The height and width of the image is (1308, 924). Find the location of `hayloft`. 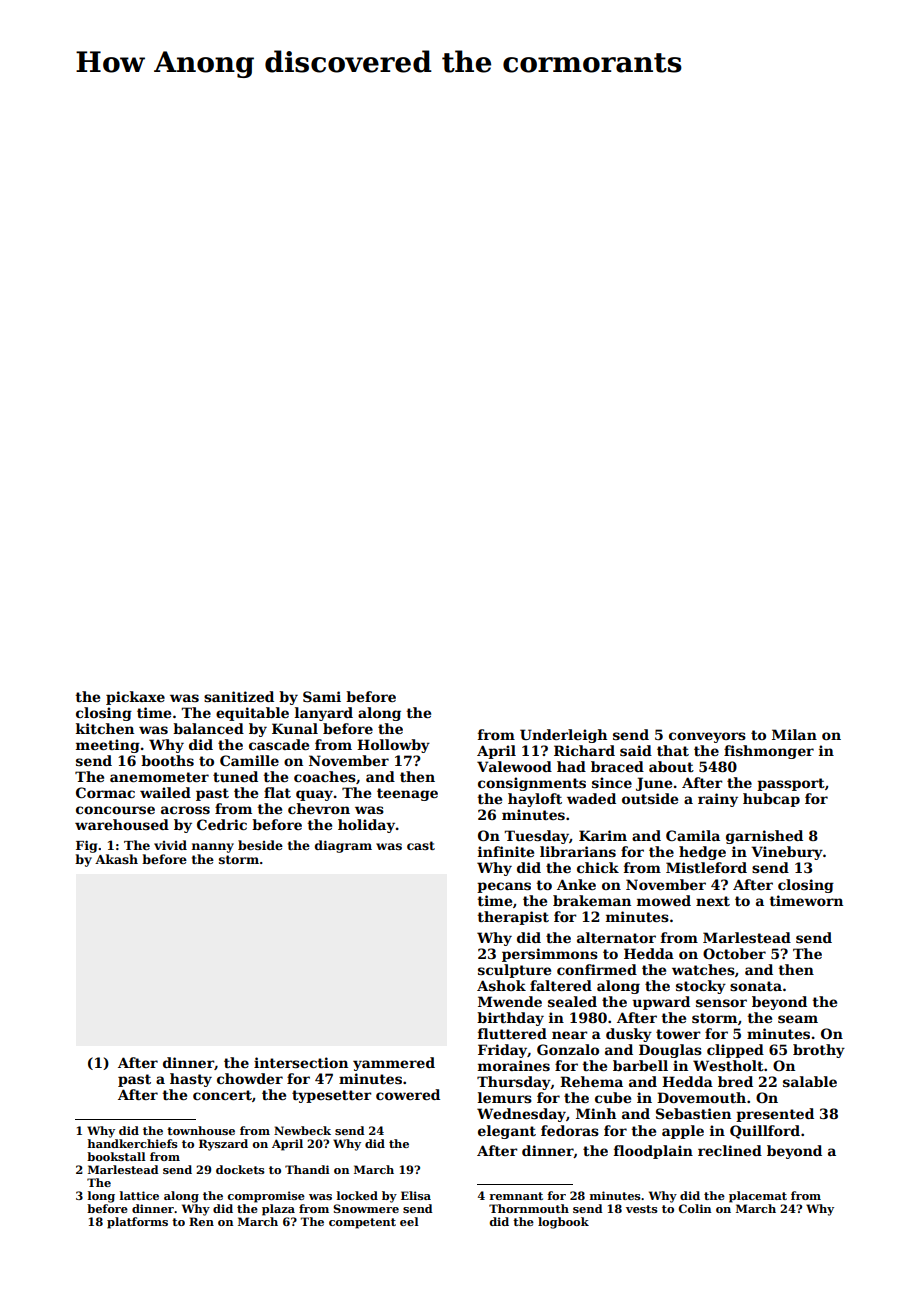

hayloft is located at coordinates (535, 800).
